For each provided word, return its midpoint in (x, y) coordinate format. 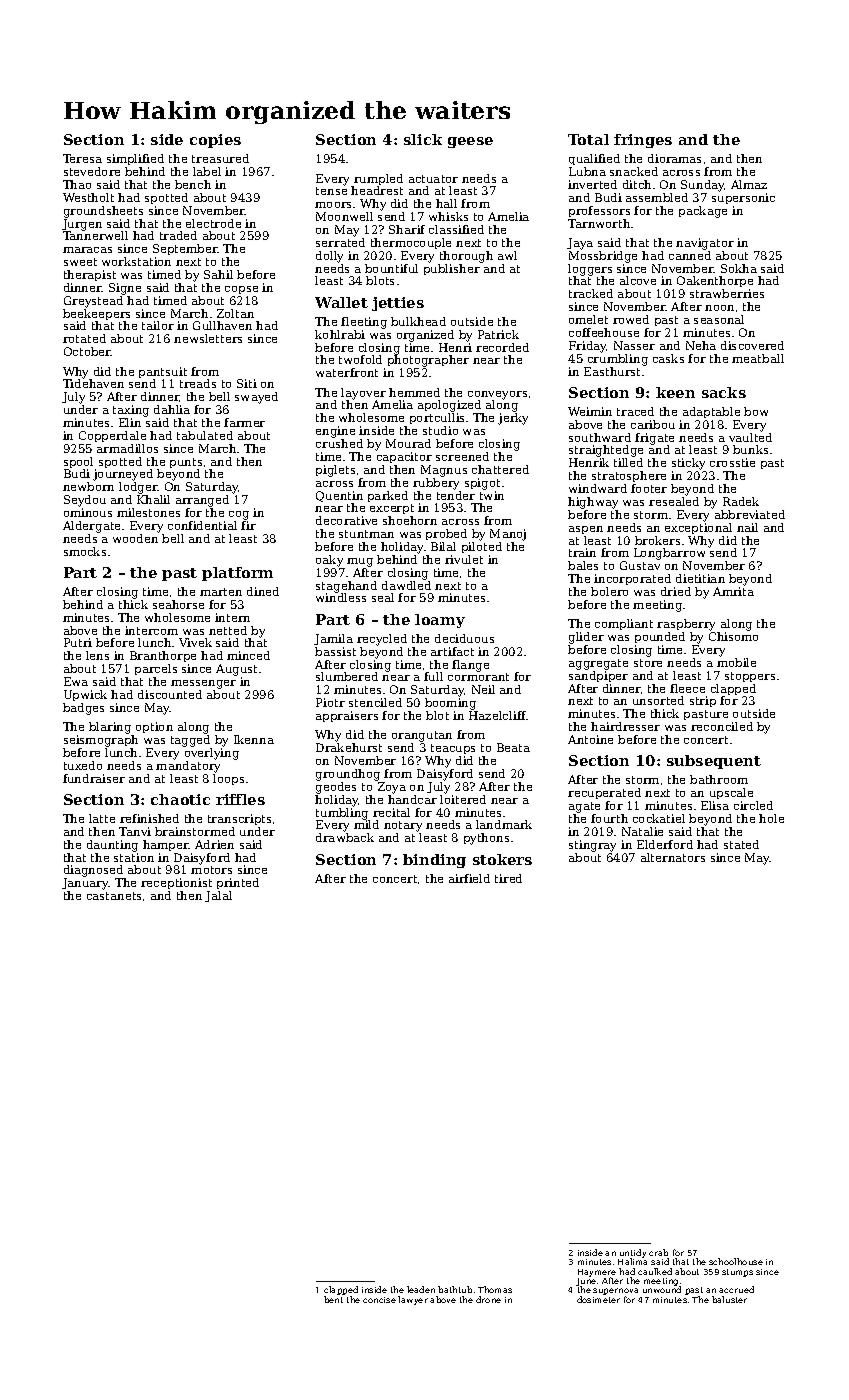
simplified (135, 159)
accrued (736, 1289)
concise (379, 1300)
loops (228, 779)
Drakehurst (349, 747)
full (433, 676)
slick (423, 139)
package (703, 212)
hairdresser (625, 726)
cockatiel (659, 818)
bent (333, 1299)
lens (97, 655)
